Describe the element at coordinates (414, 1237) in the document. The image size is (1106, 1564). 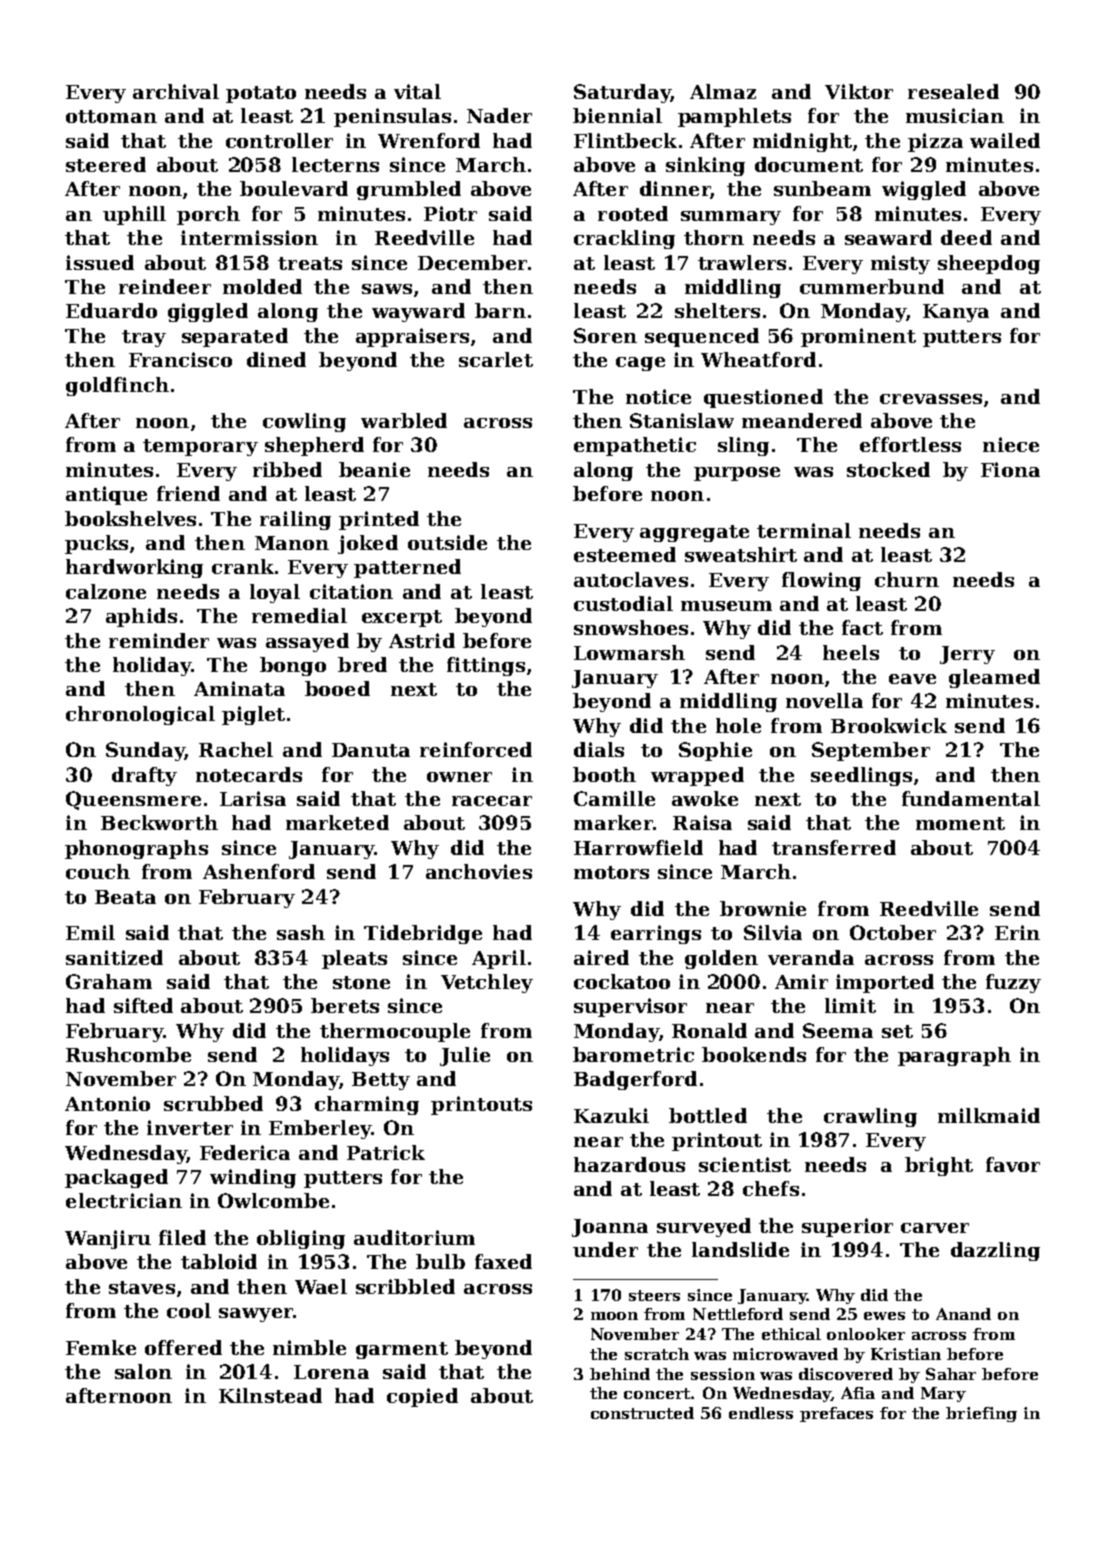
I see `auditorium` at that location.
